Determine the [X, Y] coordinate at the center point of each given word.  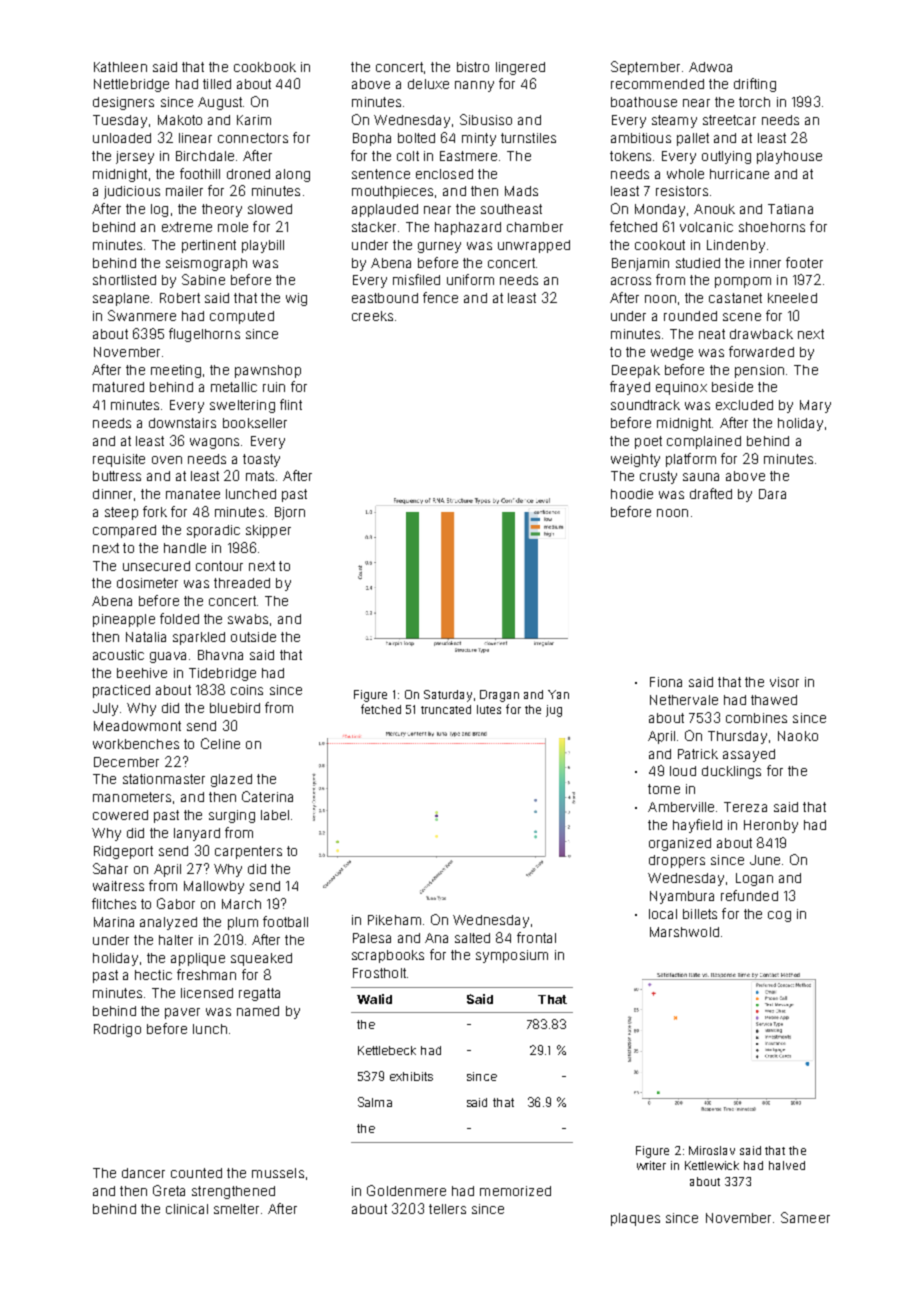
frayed [630, 388]
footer [804, 262]
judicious [132, 192]
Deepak [636, 371]
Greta [169, 1190]
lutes [489, 709]
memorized [515, 1191]
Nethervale [684, 700]
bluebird [235, 708]
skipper [268, 531]
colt [408, 156]
